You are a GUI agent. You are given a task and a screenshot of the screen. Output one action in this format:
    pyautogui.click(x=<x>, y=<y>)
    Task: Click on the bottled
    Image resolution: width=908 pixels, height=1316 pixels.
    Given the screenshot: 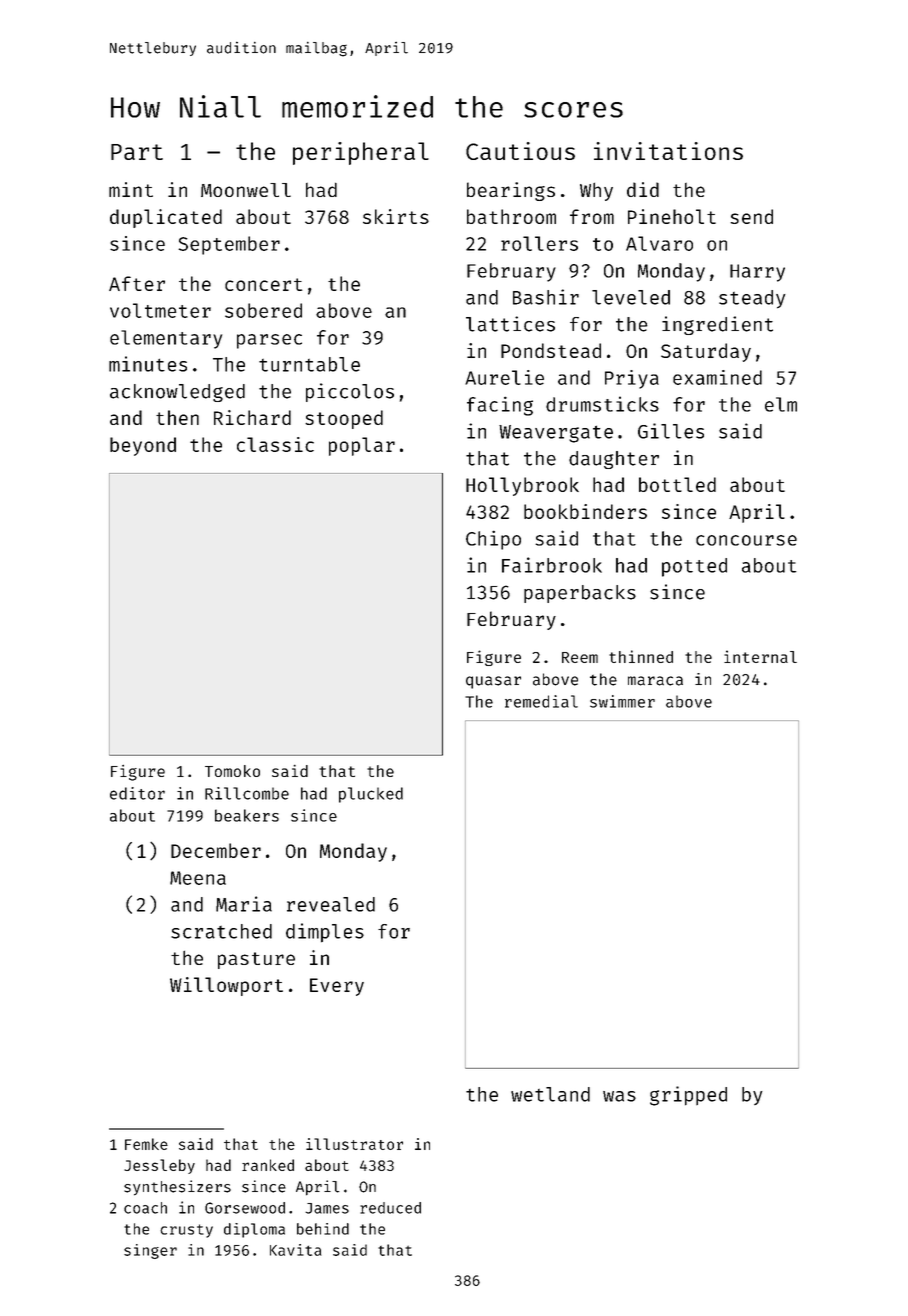 What is the action you would take?
    pyautogui.click(x=677, y=484)
